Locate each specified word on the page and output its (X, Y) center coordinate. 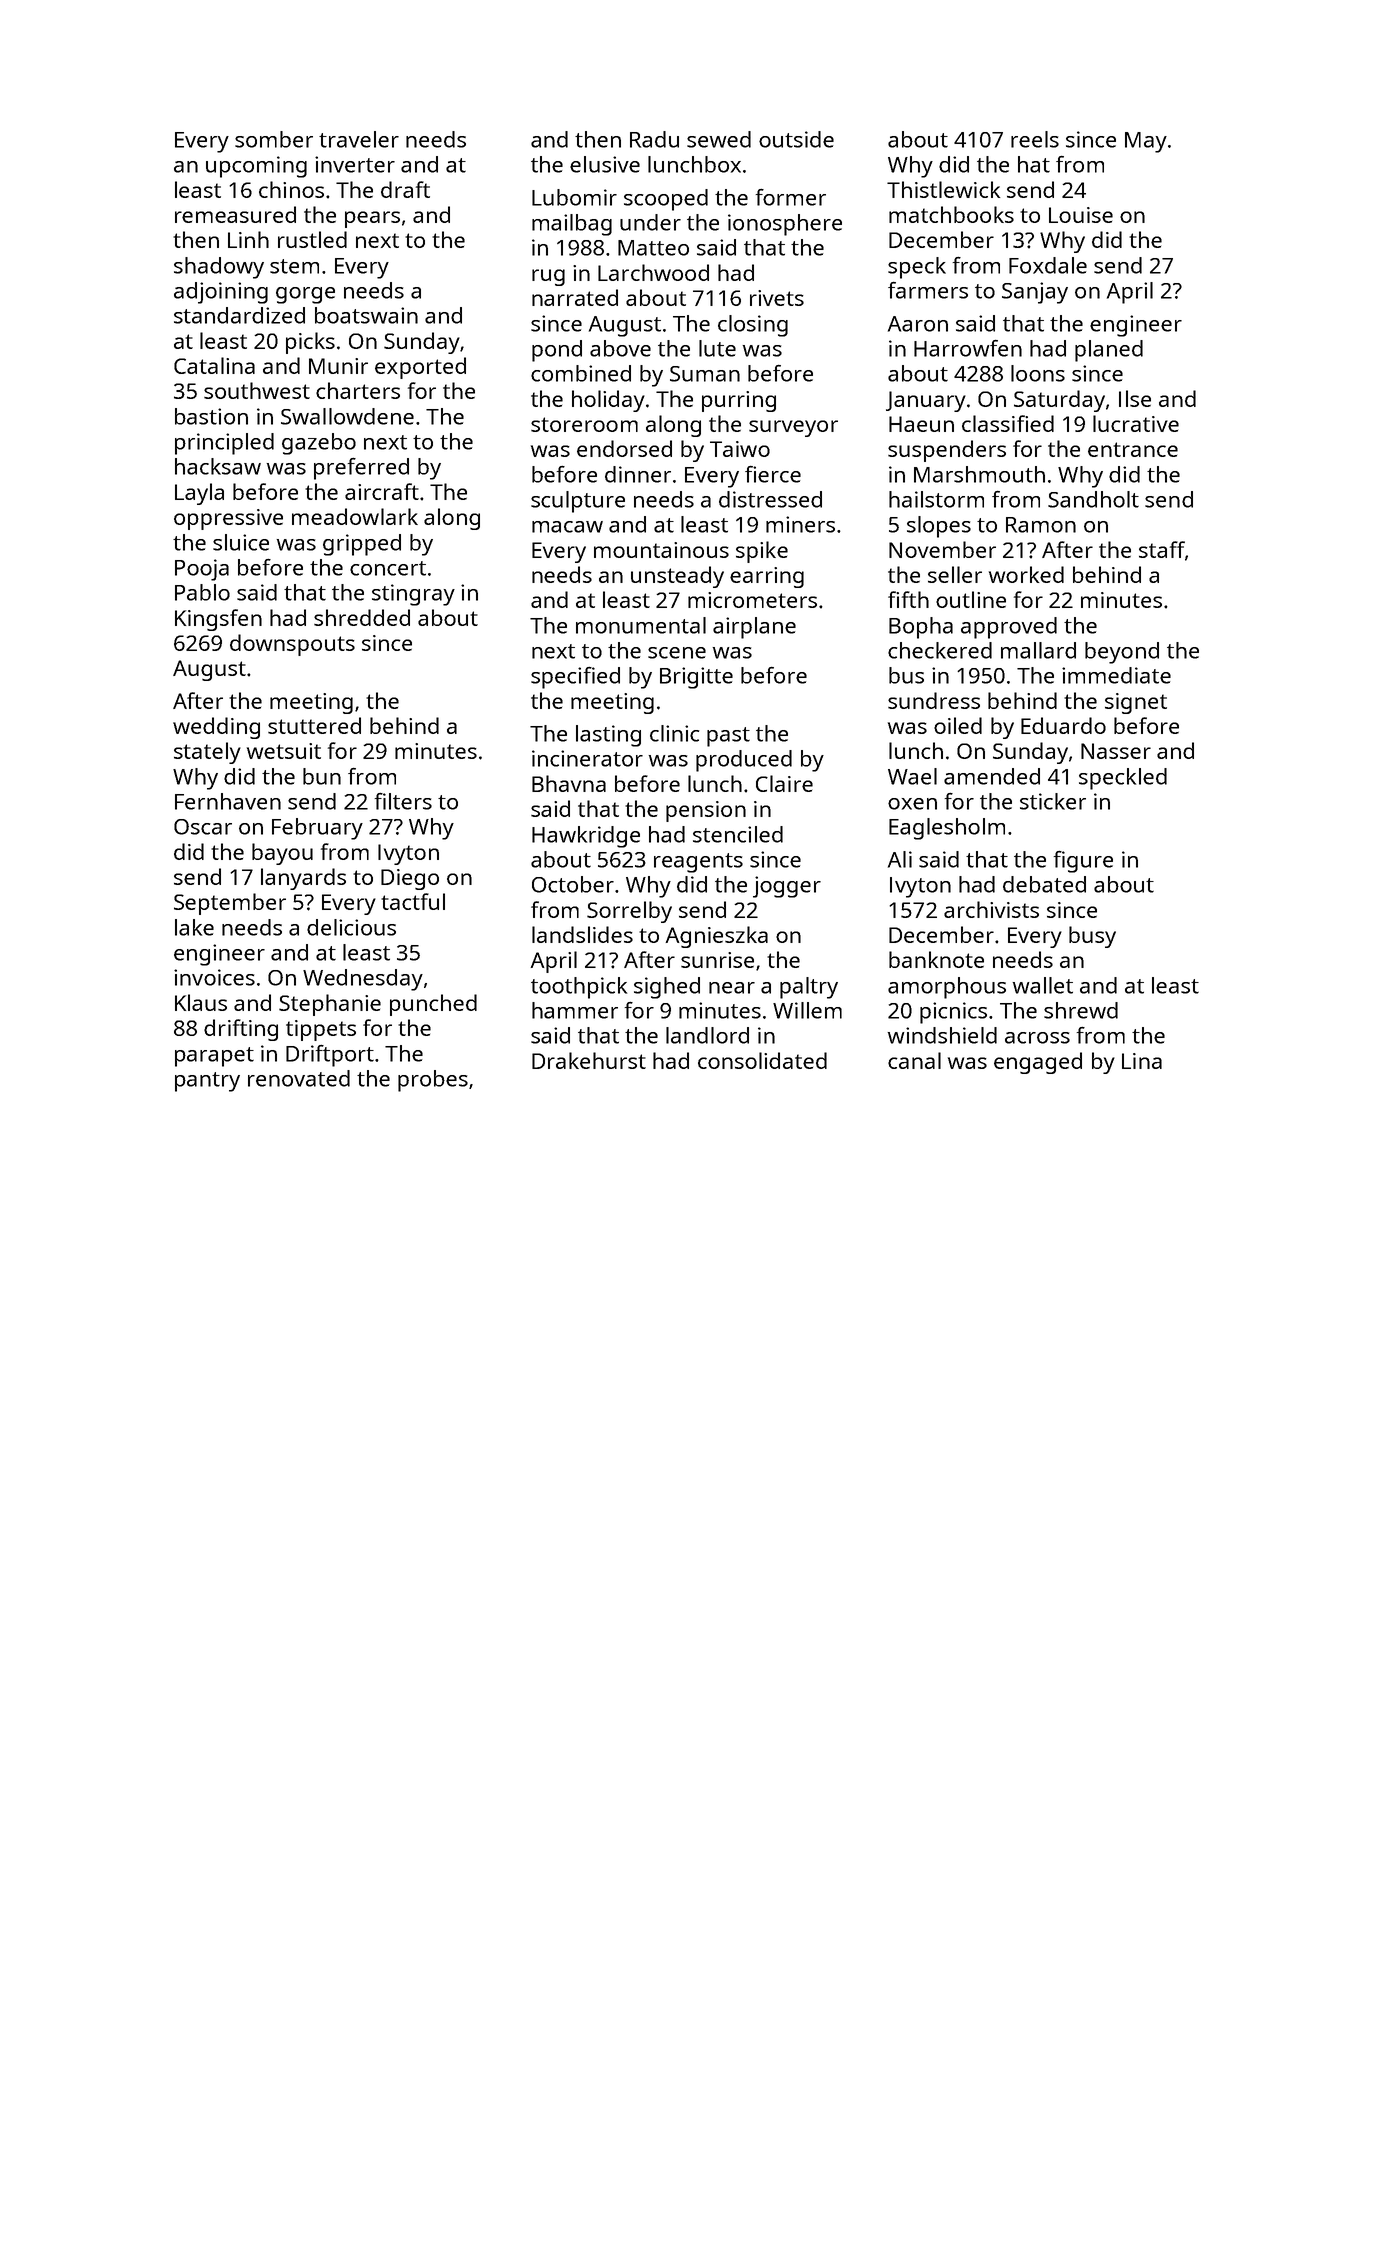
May (1146, 142)
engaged (1038, 1063)
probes (433, 1081)
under (650, 222)
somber (274, 139)
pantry (207, 1082)
